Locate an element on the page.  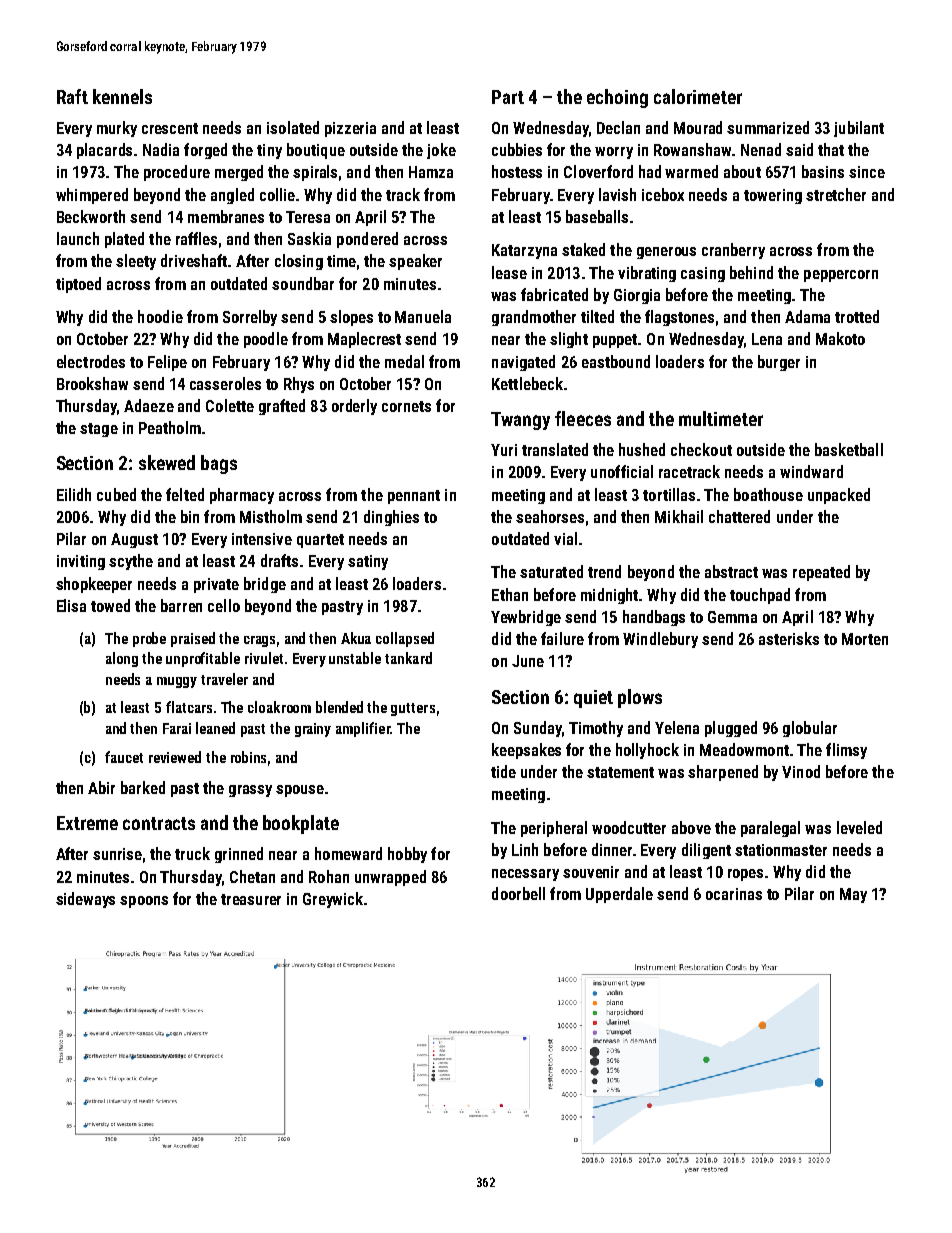
inviting is located at coordinates (81, 562).
